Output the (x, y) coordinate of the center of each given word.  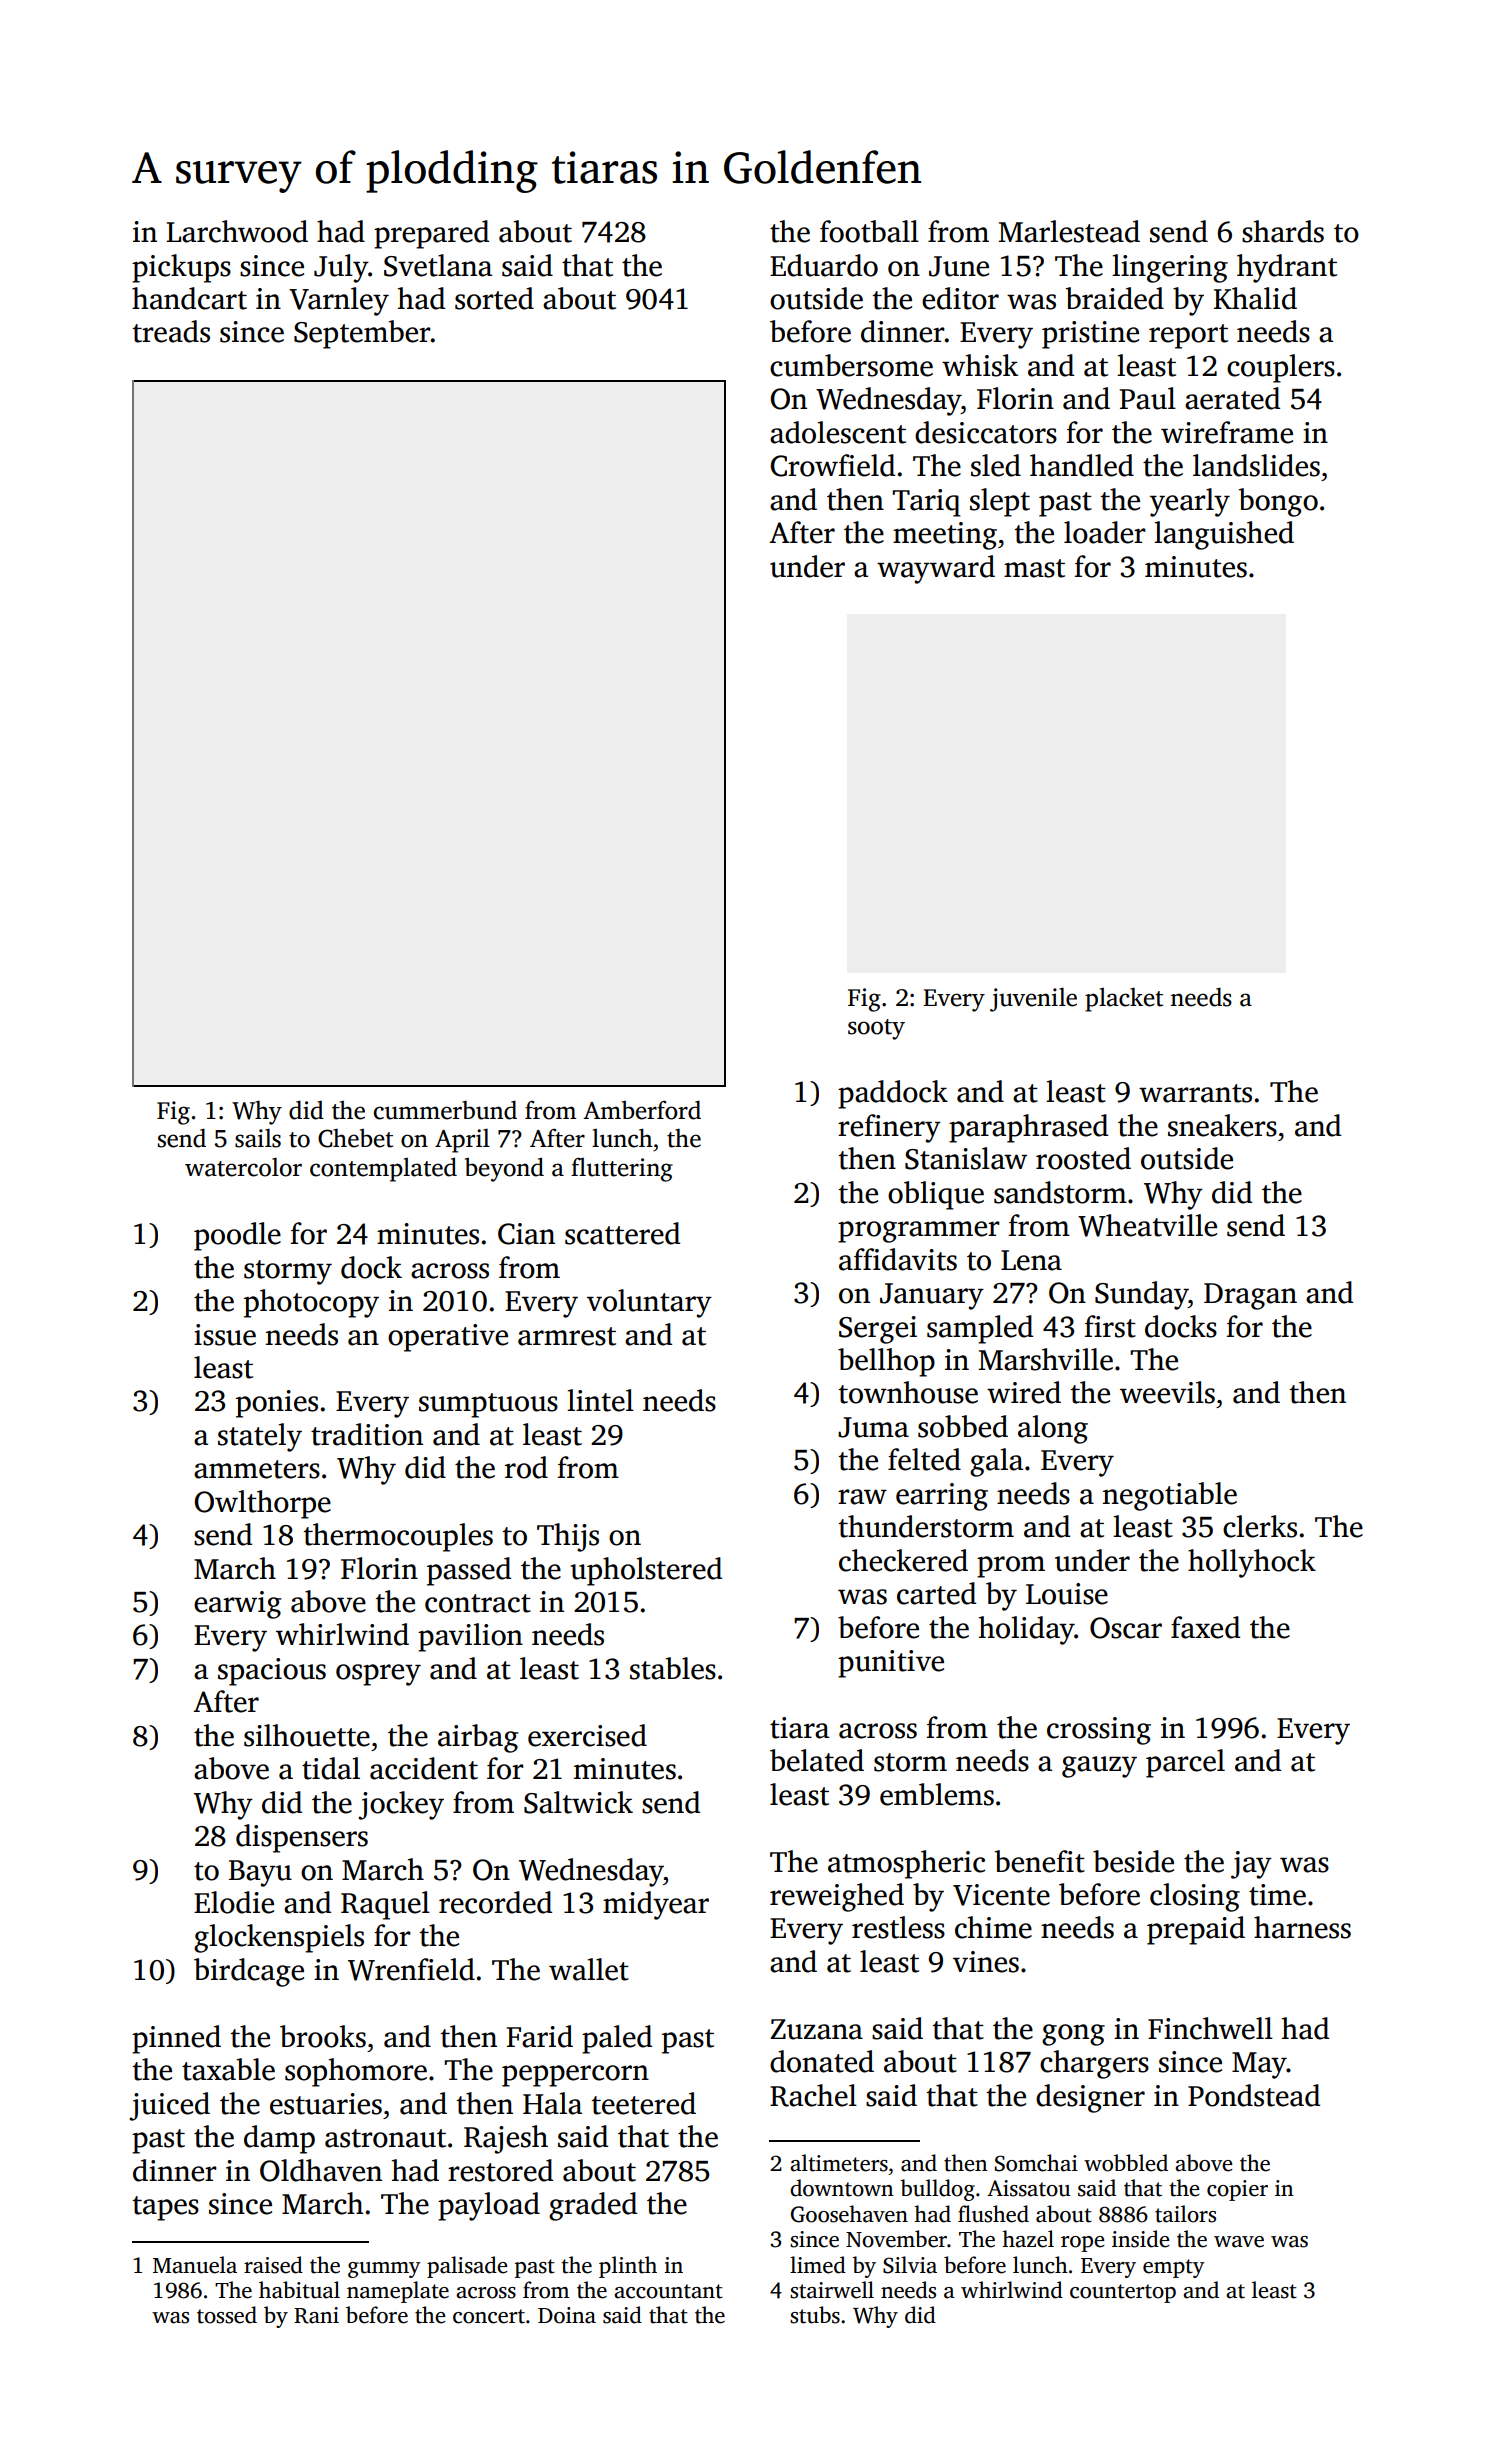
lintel (600, 1400)
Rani (316, 2315)
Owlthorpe (262, 1504)
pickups (181, 268)
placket (1124, 999)
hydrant (1287, 268)
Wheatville (1147, 1225)
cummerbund (445, 1110)
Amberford (642, 1110)
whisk (980, 365)
